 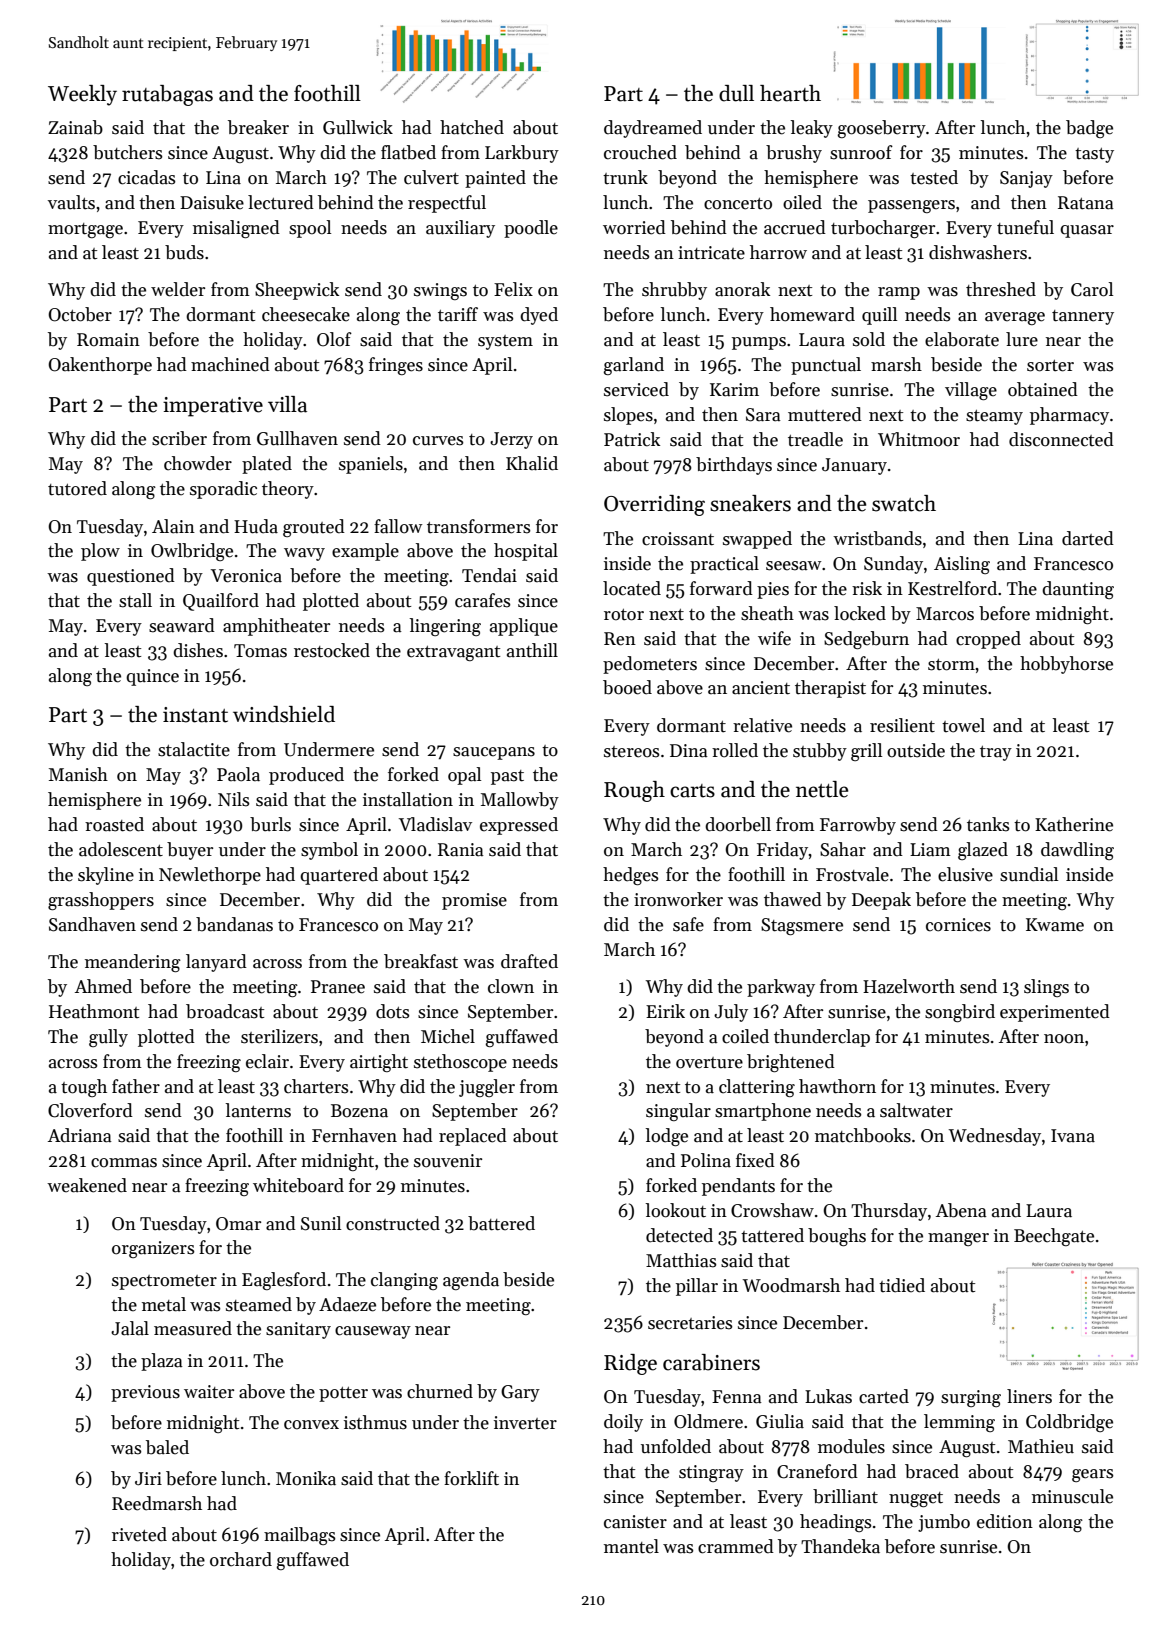 I want to click on mantel, so click(x=631, y=1546).
